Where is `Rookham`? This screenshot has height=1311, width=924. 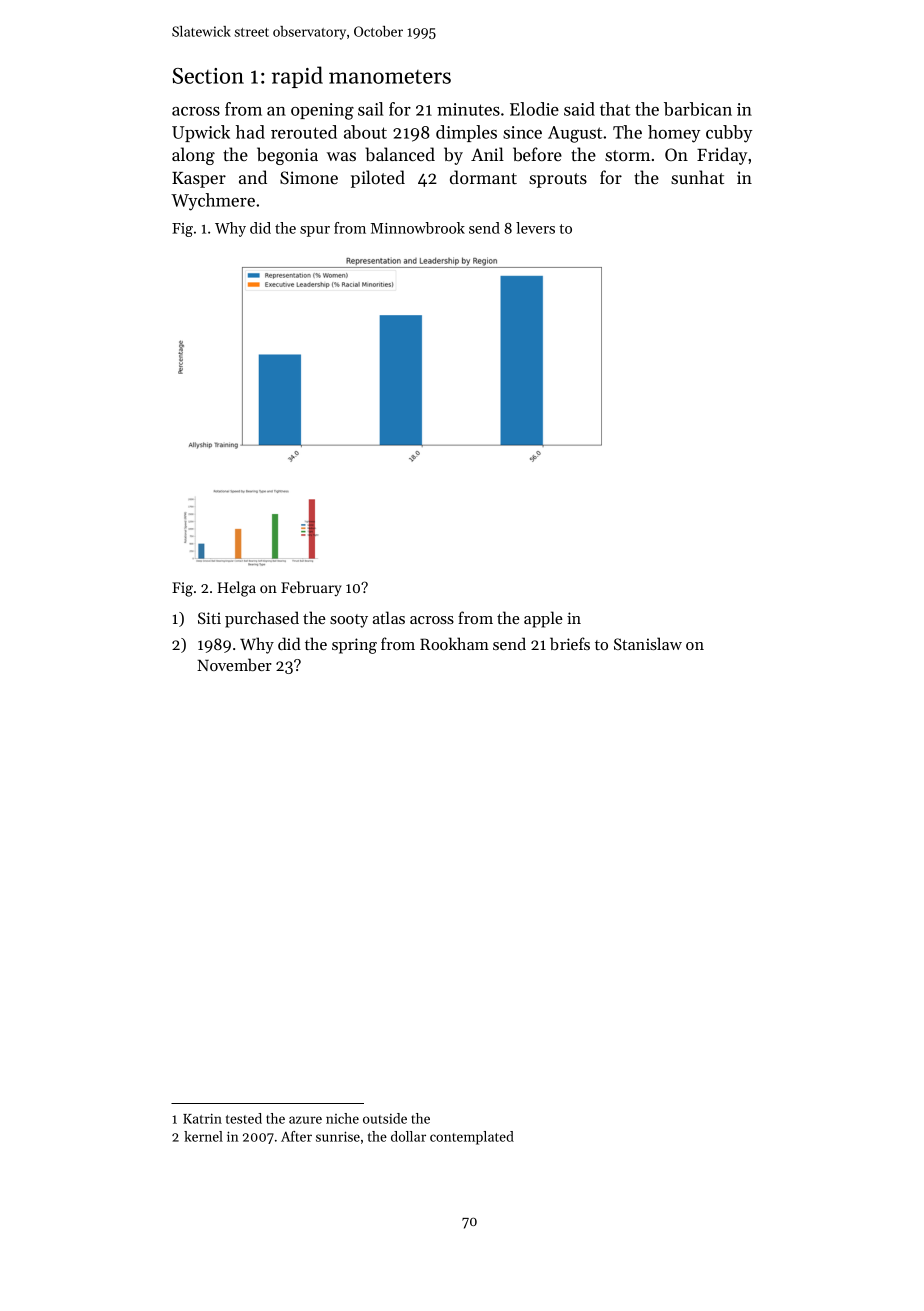 Rookham is located at coordinates (454, 643).
